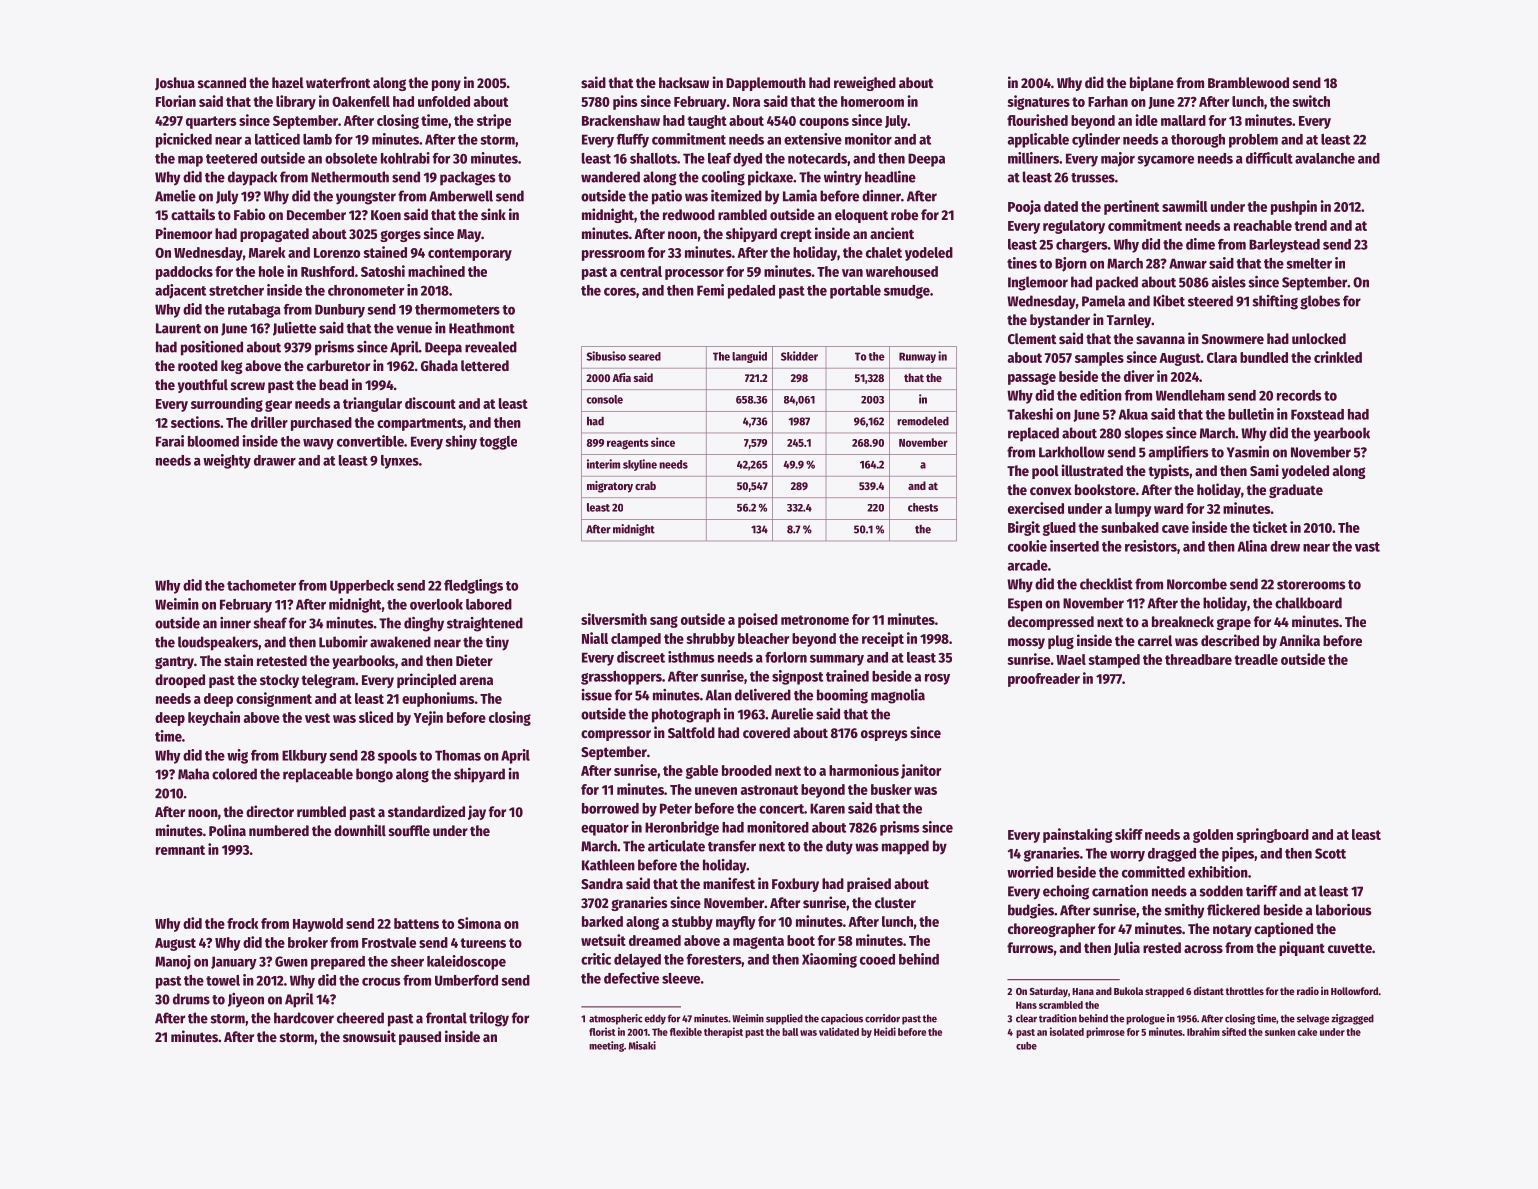 This screenshot has height=1189, width=1538. What do you see at coordinates (1060, 321) in the screenshot?
I see `bystander` at bounding box center [1060, 321].
